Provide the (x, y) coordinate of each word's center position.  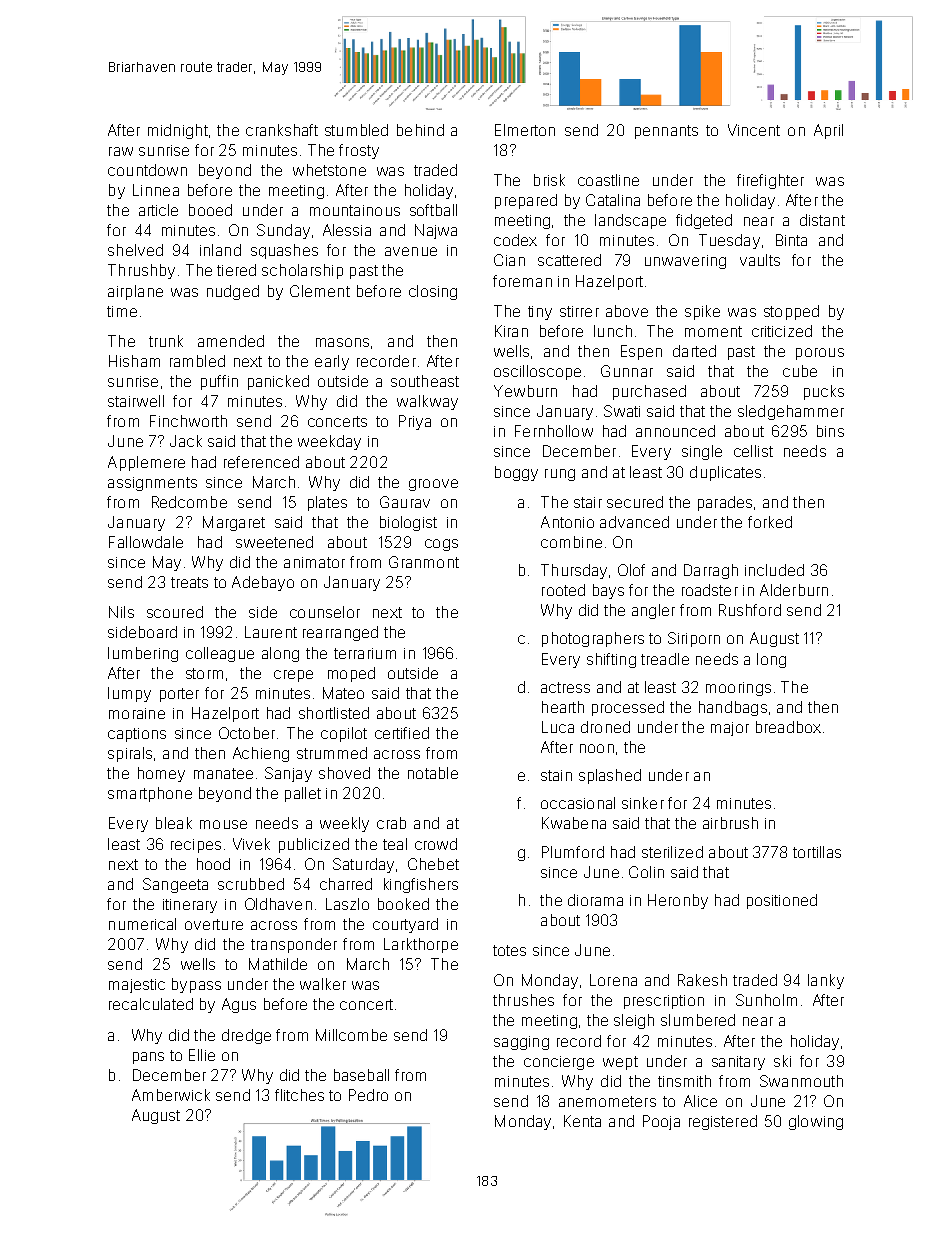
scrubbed (251, 884)
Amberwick (171, 1095)
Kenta (582, 1121)
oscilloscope (537, 372)
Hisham (134, 361)
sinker (643, 803)
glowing (816, 1122)
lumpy (129, 694)
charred (346, 884)
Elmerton (525, 130)
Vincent (754, 130)
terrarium (365, 653)
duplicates (725, 473)
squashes (284, 251)
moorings (738, 689)
